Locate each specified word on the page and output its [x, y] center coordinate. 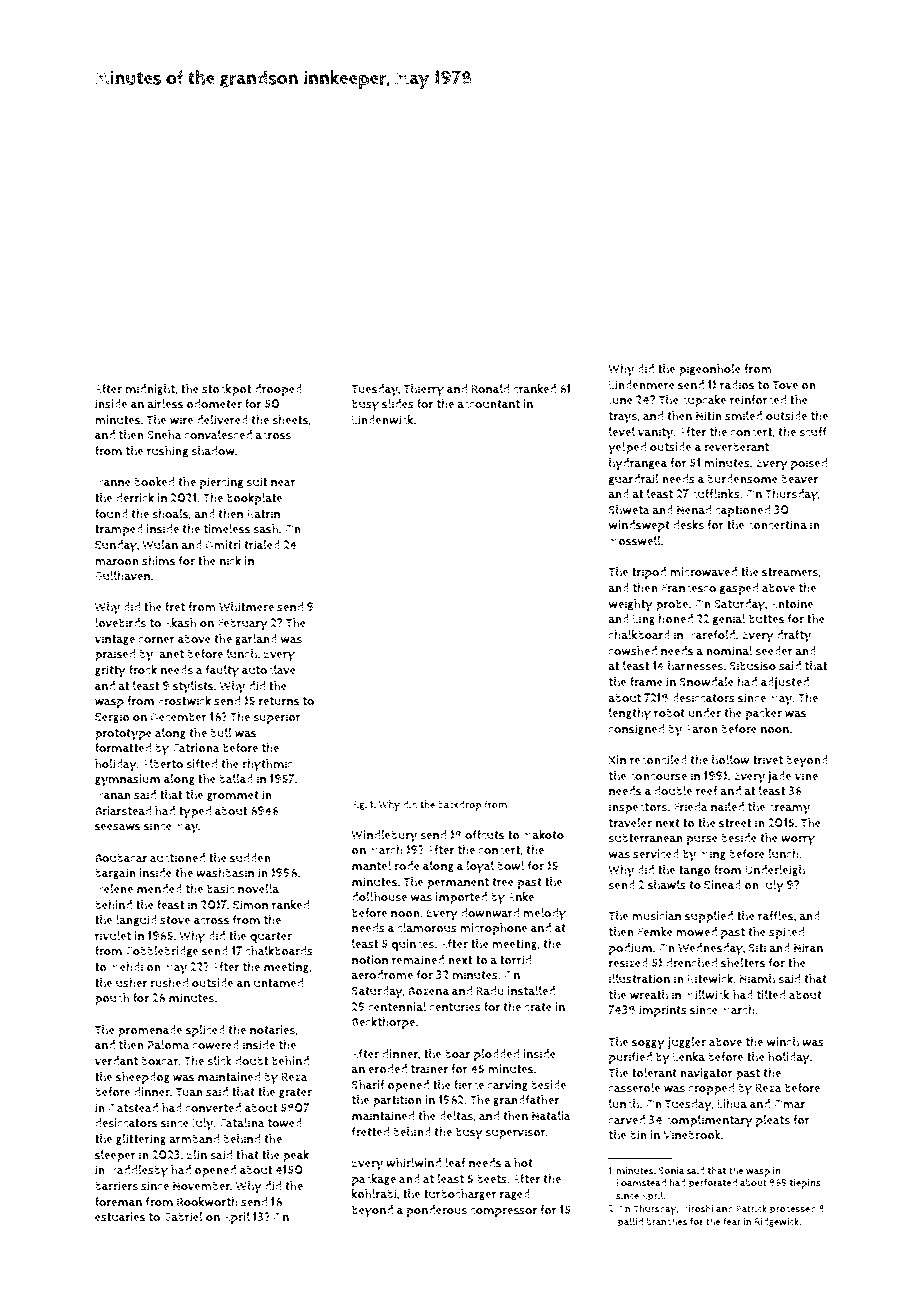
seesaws [118, 827]
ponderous [436, 1211]
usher [131, 983]
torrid [515, 960]
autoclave [269, 670]
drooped [278, 390]
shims [159, 561]
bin [638, 1135]
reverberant [736, 447]
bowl [510, 866]
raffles [776, 916]
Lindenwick [382, 420]
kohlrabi [374, 1194]
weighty [631, 605]
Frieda [691, 807]
